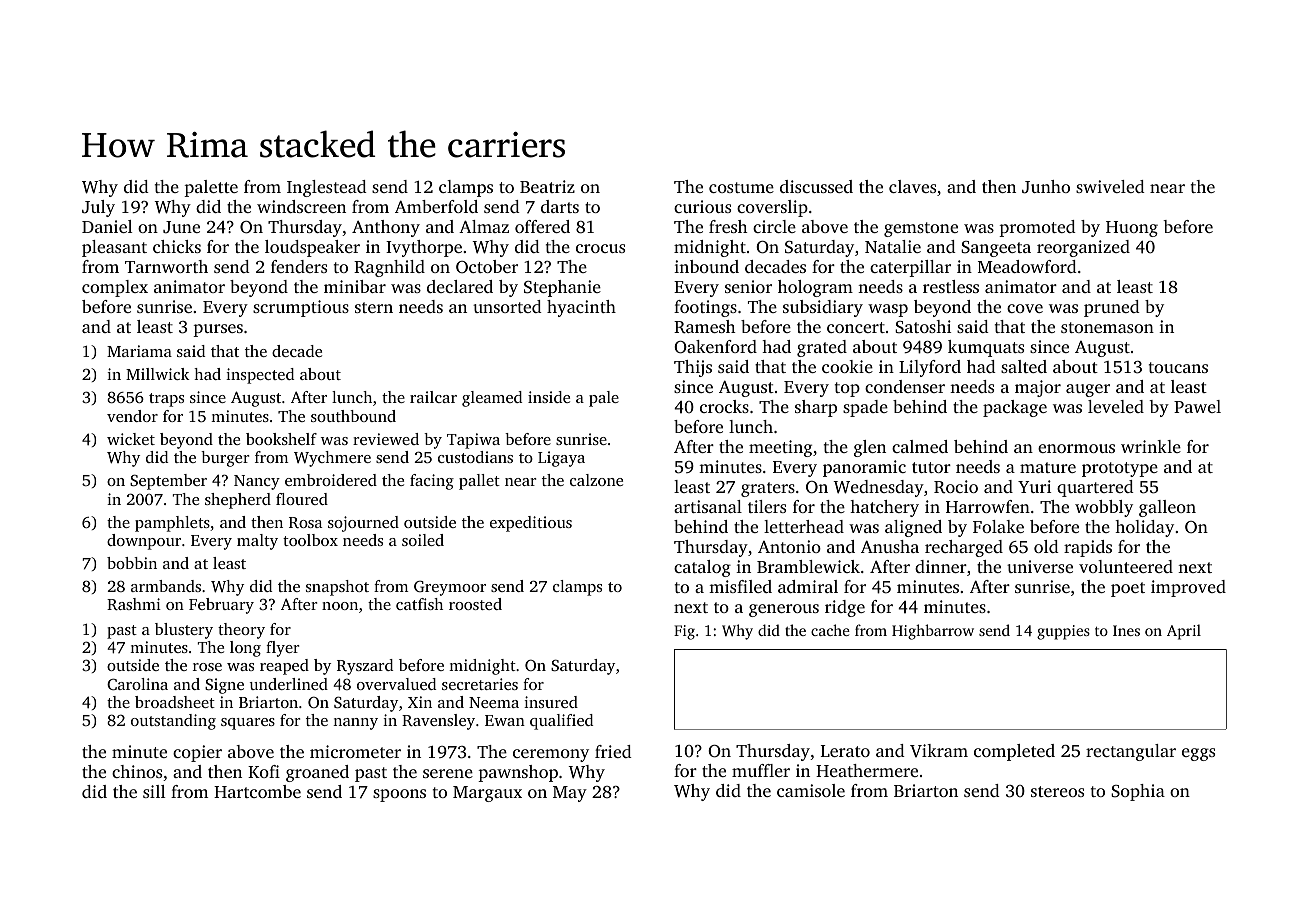 The image size is (1308, 924). Describe the element at coordinates (484, 226) in the image. I see `Almaz` at that location.
